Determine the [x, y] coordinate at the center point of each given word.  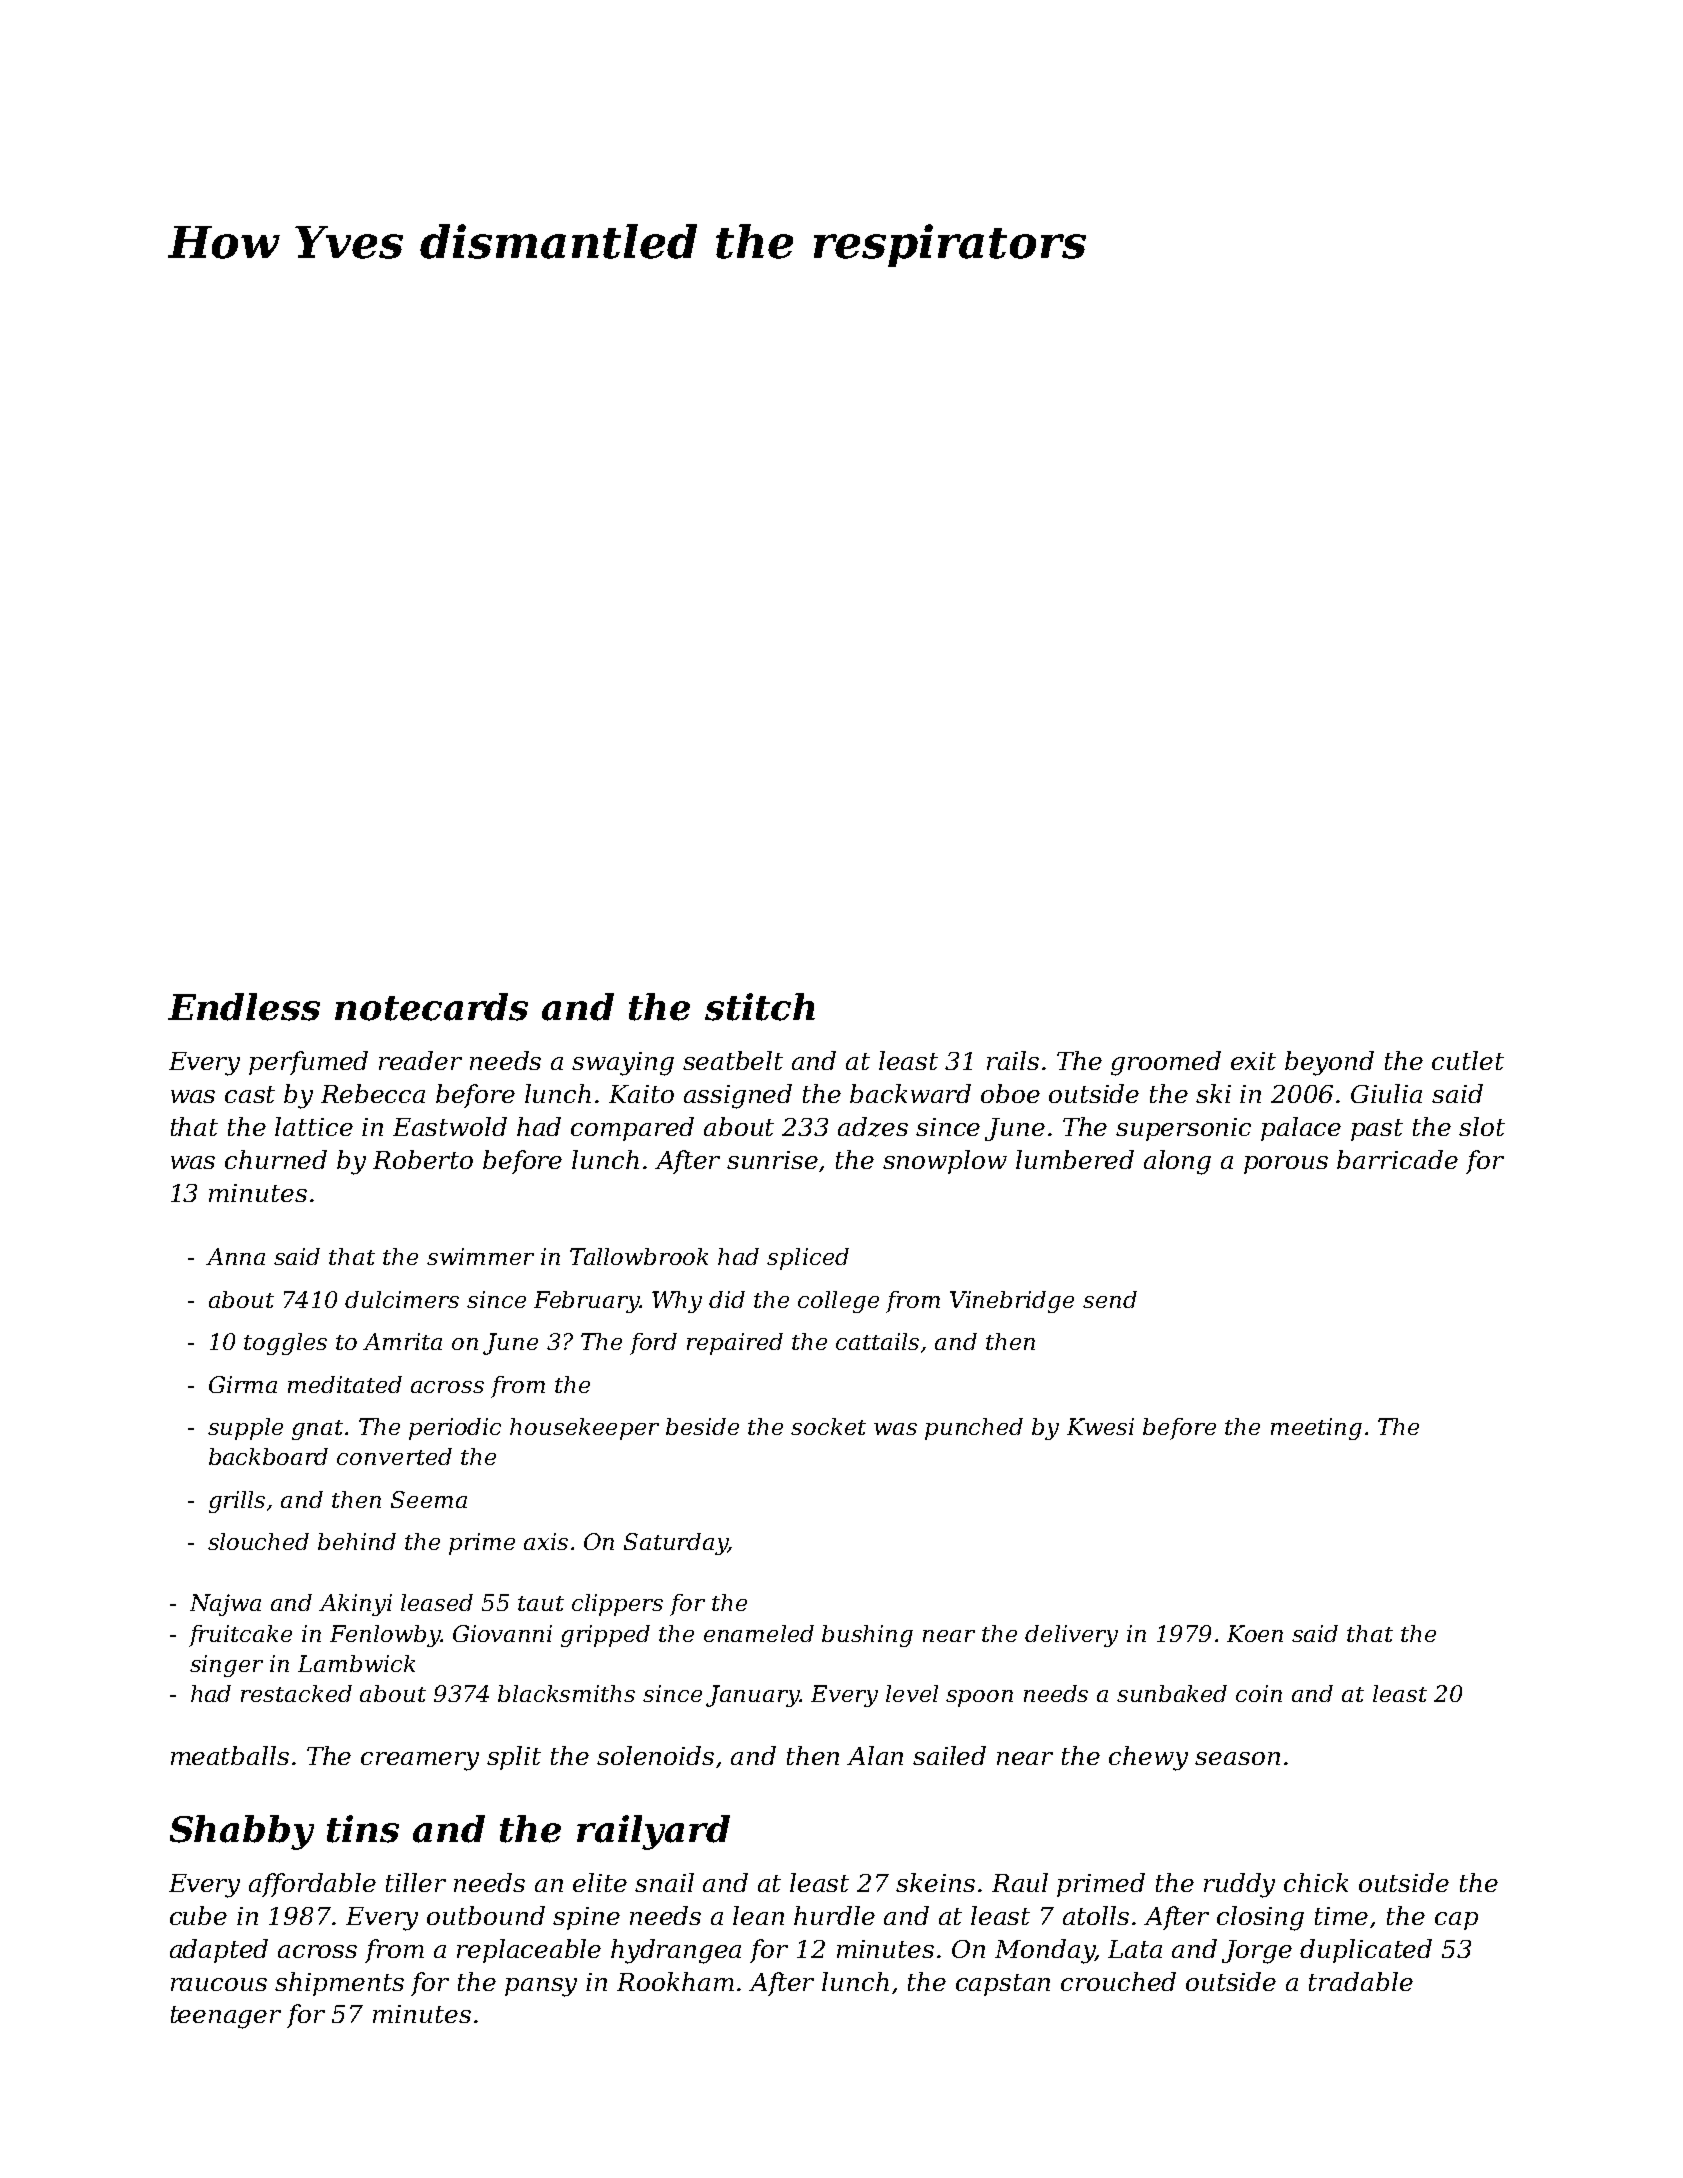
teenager [226, 2017]
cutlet [1468, 1060]
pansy [541, 1987]
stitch [760, 1007]
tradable [1361, 1981]
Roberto [423, 1159]
